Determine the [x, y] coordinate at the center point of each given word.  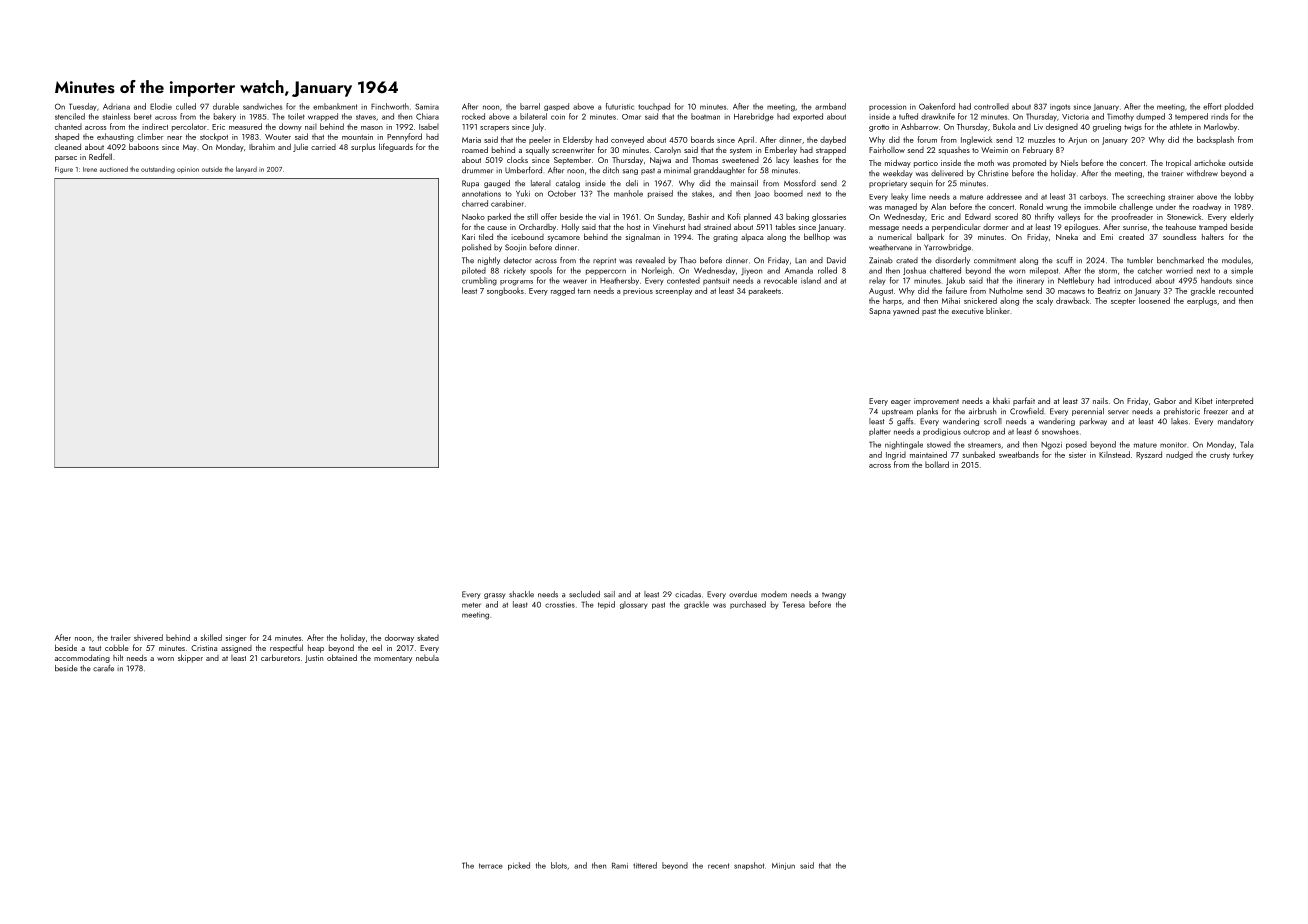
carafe [103, 668]
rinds [1219, 116]
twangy [834, 595]
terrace [491, 866]
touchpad [654, 107]
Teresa [794, 604]
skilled [211, 637]
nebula [427, 658]
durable [226, 106]
